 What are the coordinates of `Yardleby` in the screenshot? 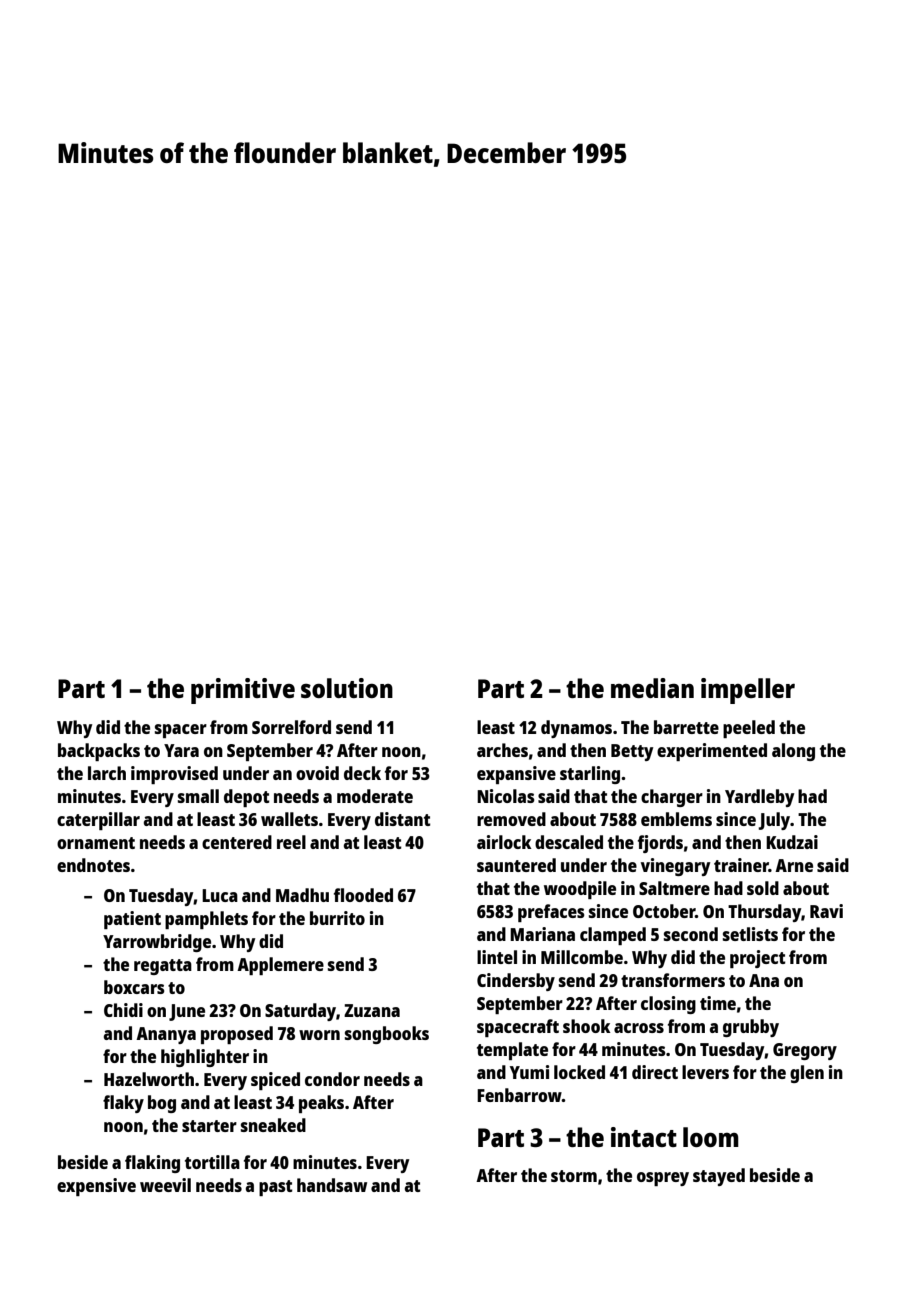 It's located at (759, 798).
